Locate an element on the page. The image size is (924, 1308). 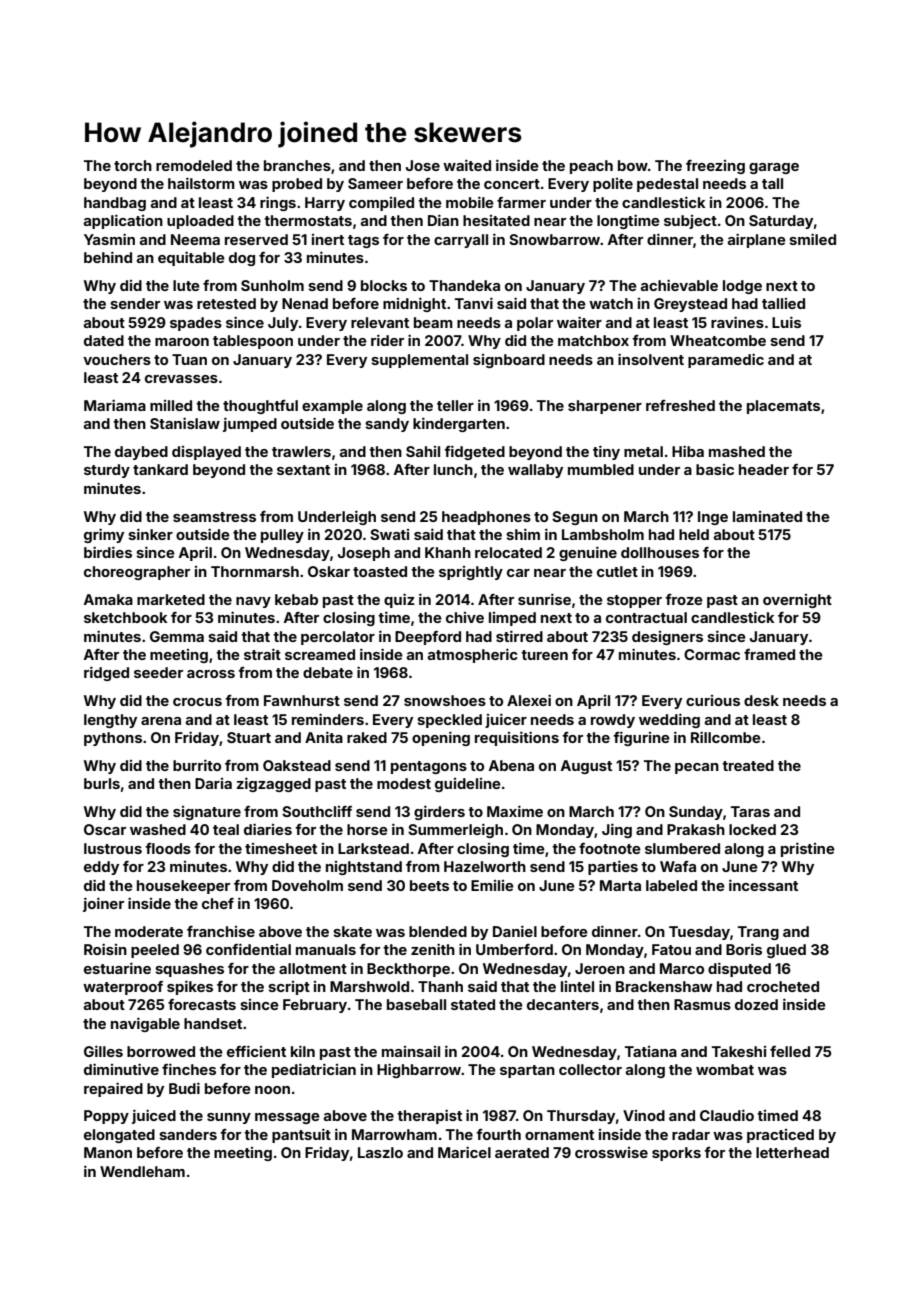
torch is located at coordinates (133, 165).
